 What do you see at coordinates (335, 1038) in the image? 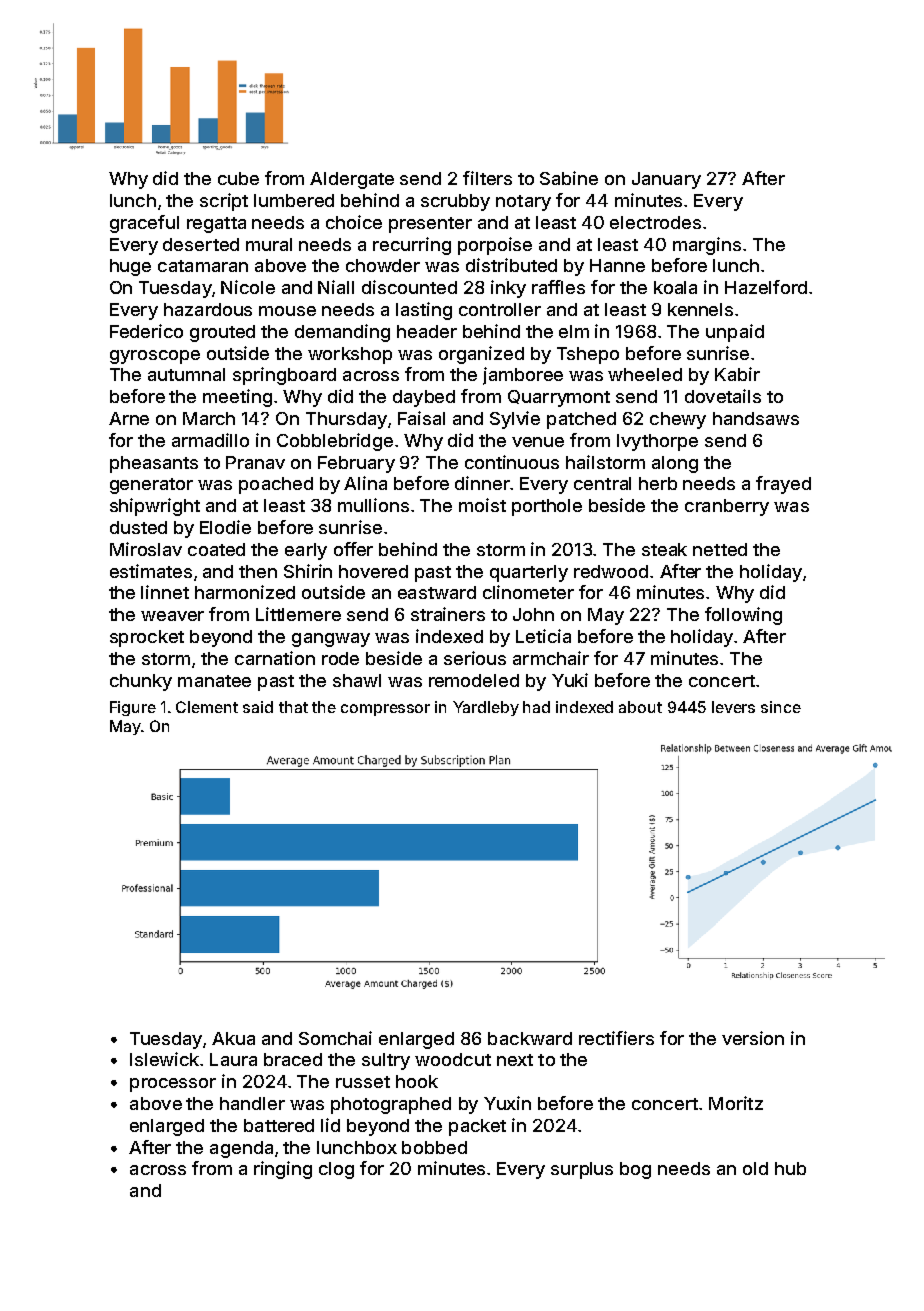
I see `Somchai` at bounding box center [335, 1038].
